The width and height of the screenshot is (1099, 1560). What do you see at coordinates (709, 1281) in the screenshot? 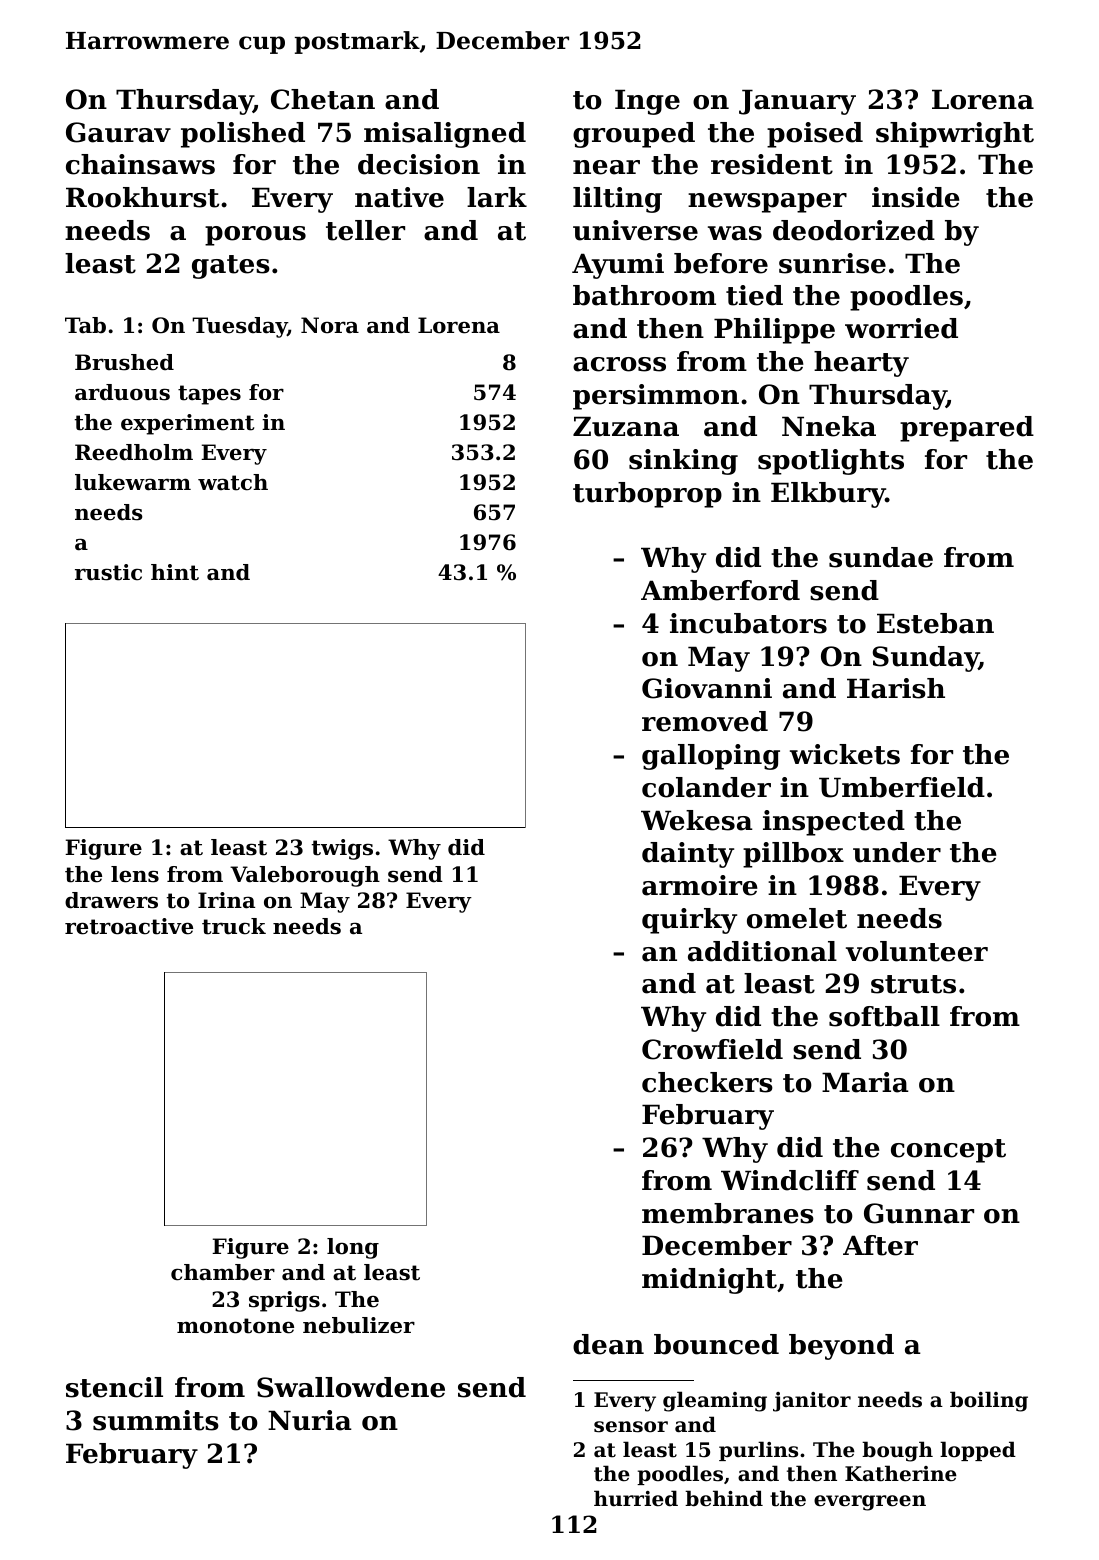
I see `midnight` at bounding box center [709, 1281].
